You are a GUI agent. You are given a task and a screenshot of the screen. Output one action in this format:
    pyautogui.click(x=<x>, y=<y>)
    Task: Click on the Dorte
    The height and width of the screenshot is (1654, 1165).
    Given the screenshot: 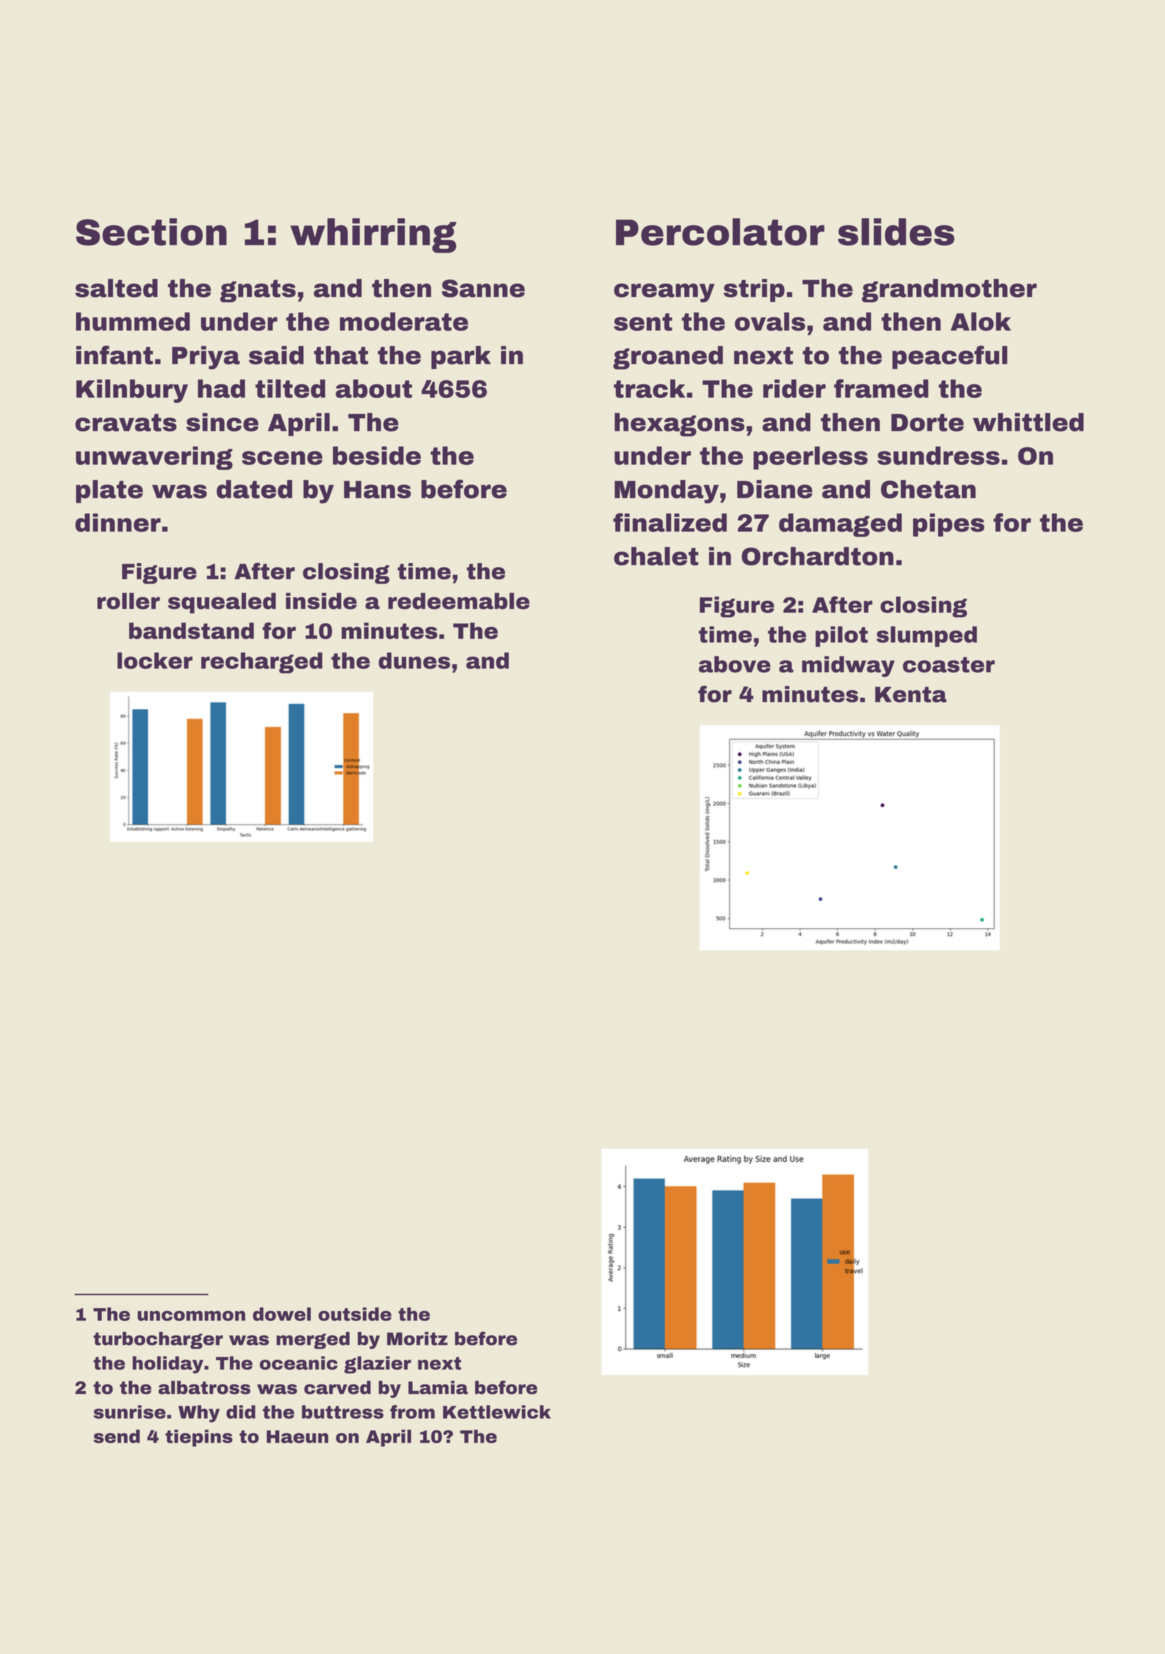 What is the action you would take?
    pyautogui.click(x=927, y=423)
